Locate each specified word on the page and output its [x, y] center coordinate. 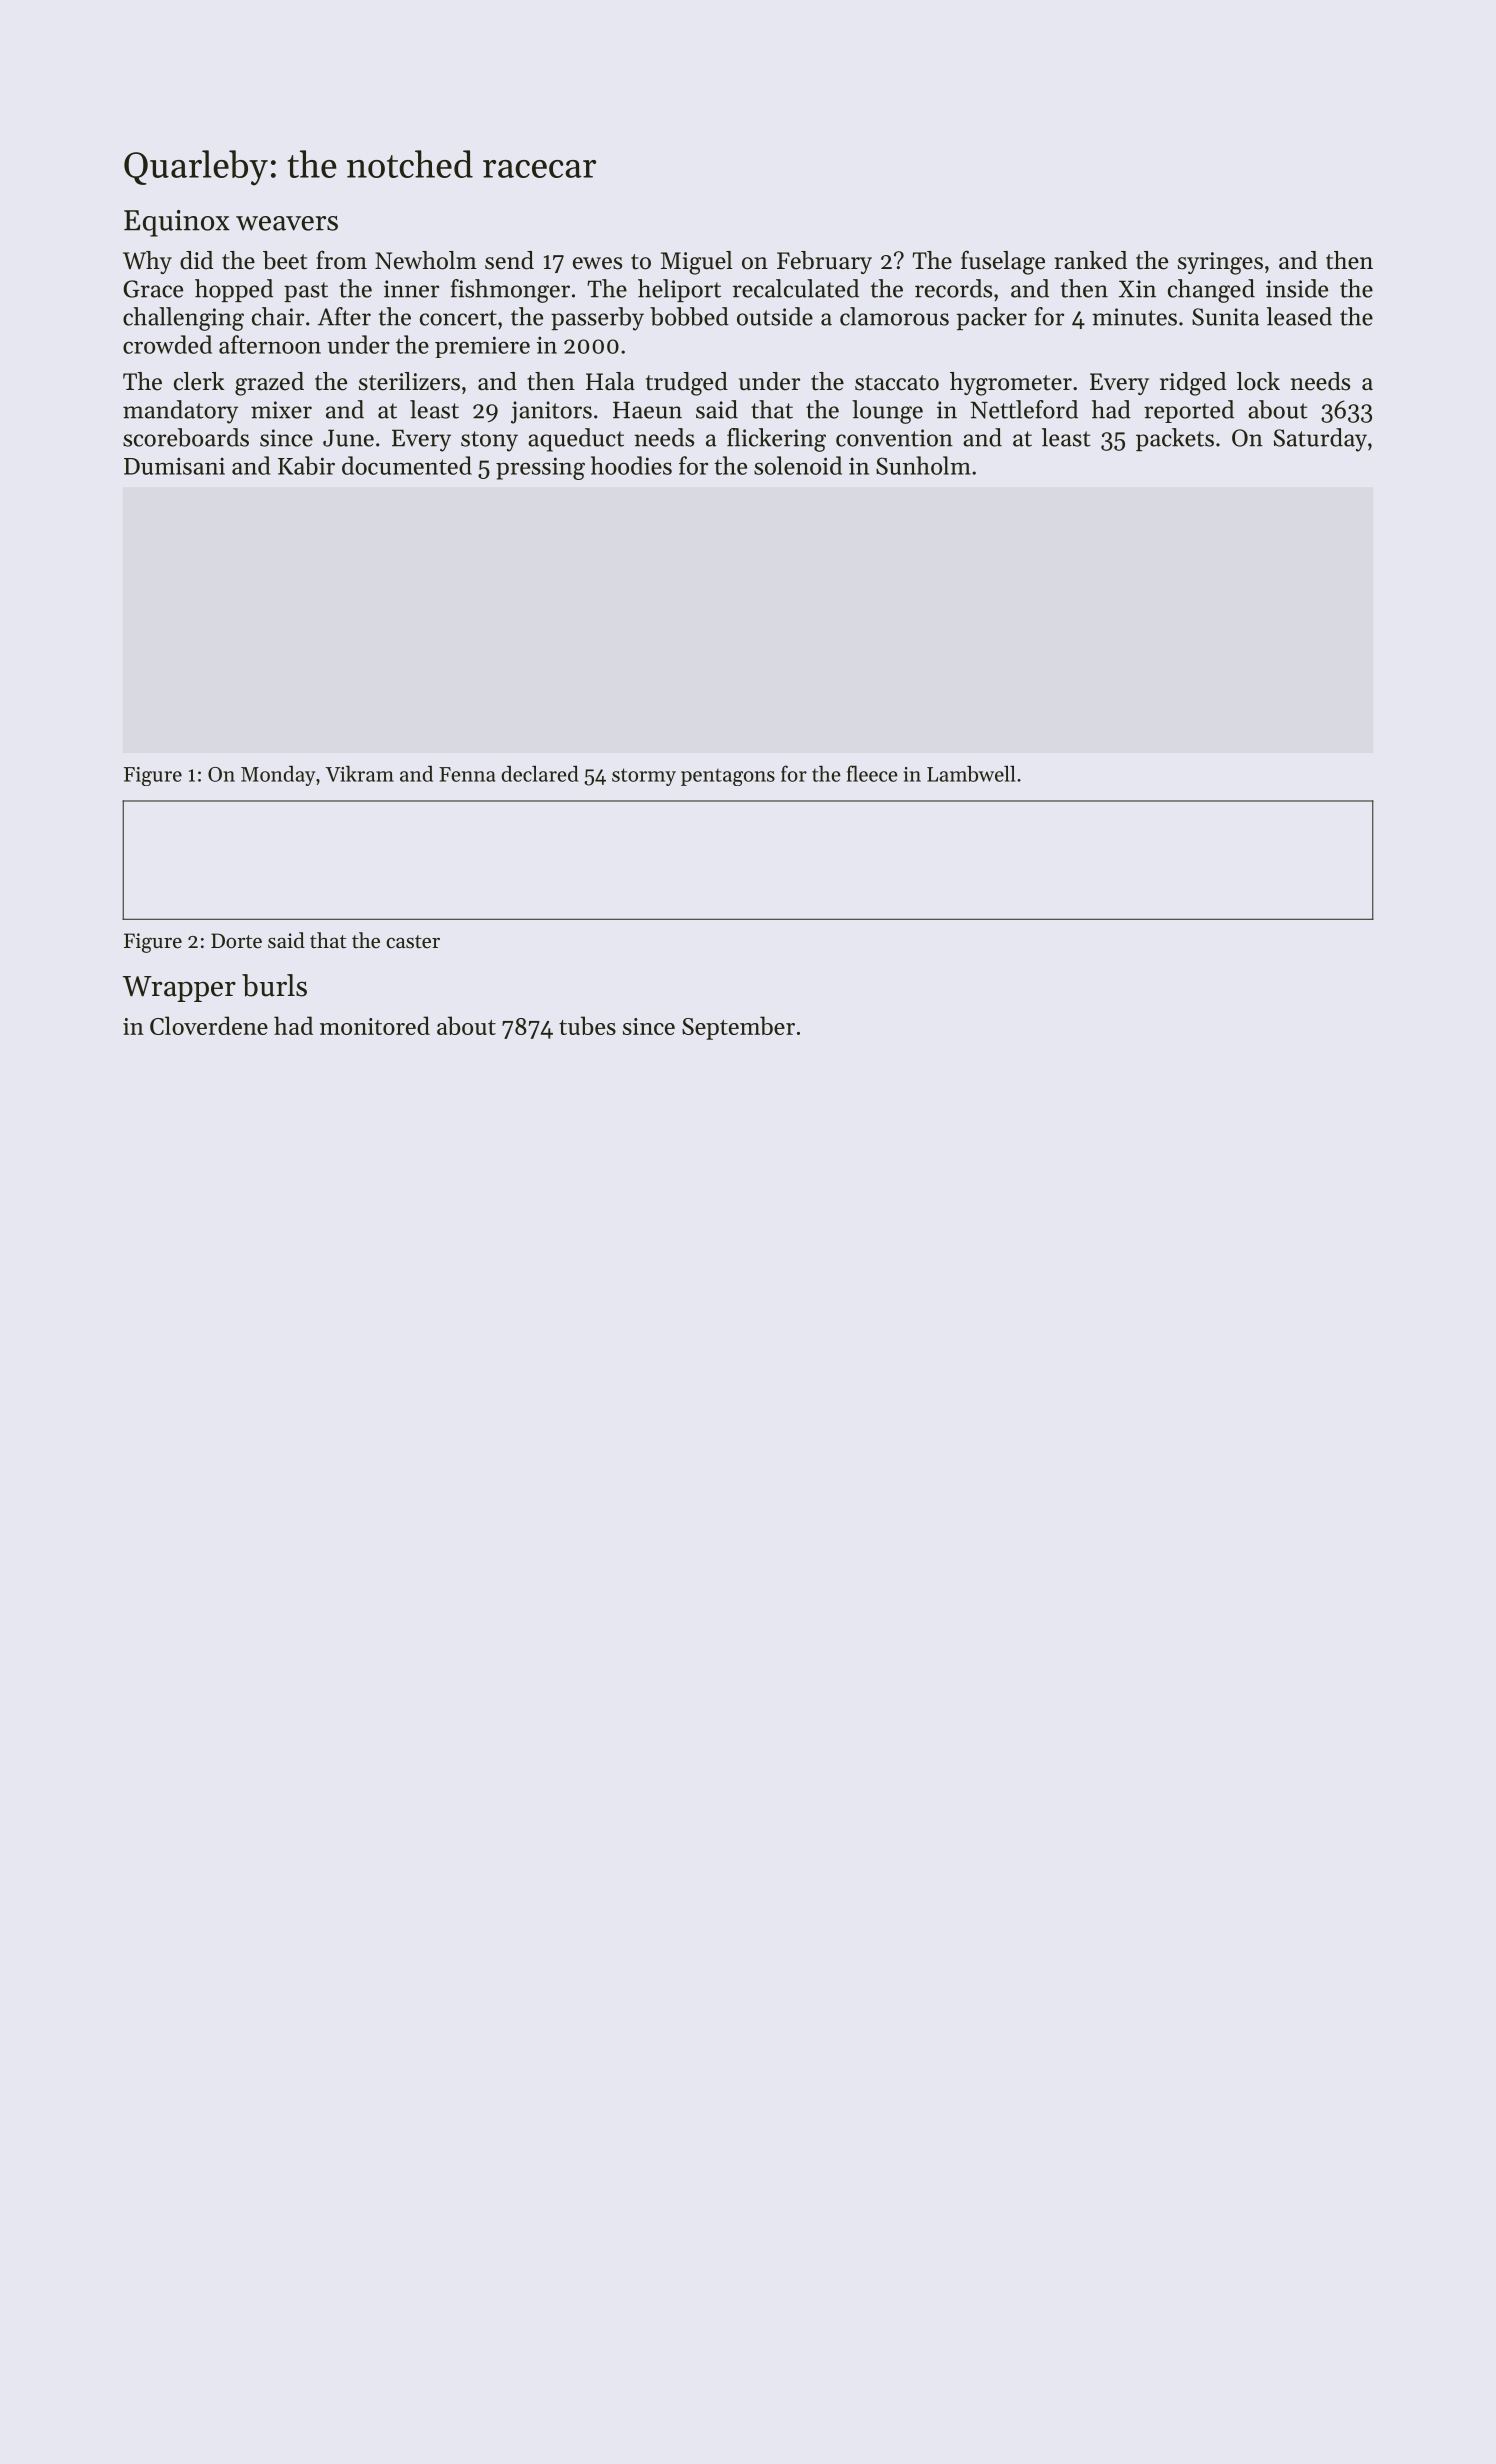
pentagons [728, 777]
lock [1258, 381]
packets [1175, 439]
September [738, 1028]
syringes [1220, 263]
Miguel [697, 263]
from [341, 260]
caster [413, 942]
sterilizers [409, 381]
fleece [872, 773]
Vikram [359, 773]
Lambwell [971, 773]
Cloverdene [209, 1025]
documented [407, 465]
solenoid [798, 465]
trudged [687, 384]
